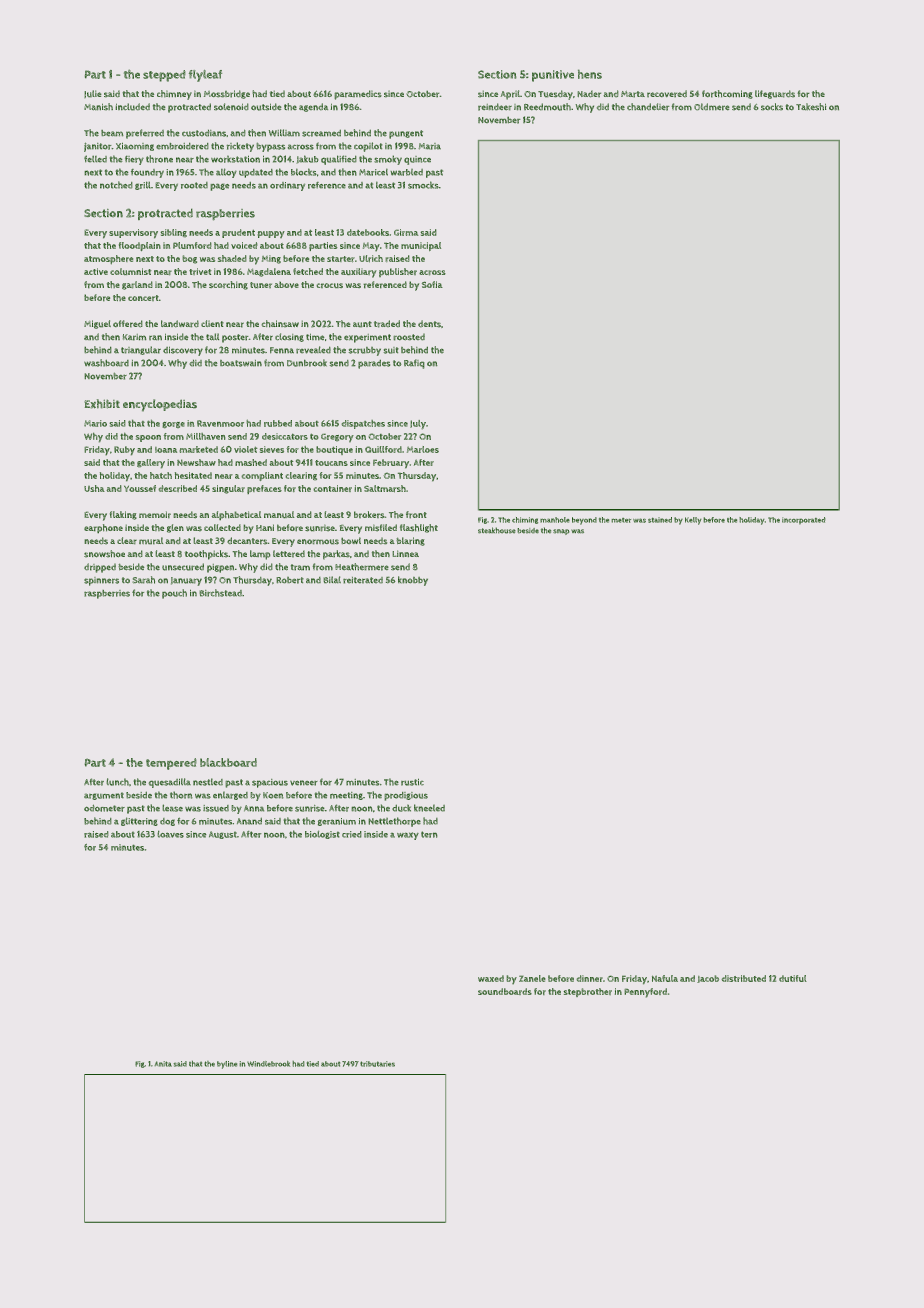 This document has width=924, height=1308. Describe the element at coordinates (205, 76) in the document. I see `flyleaf` at that location.
